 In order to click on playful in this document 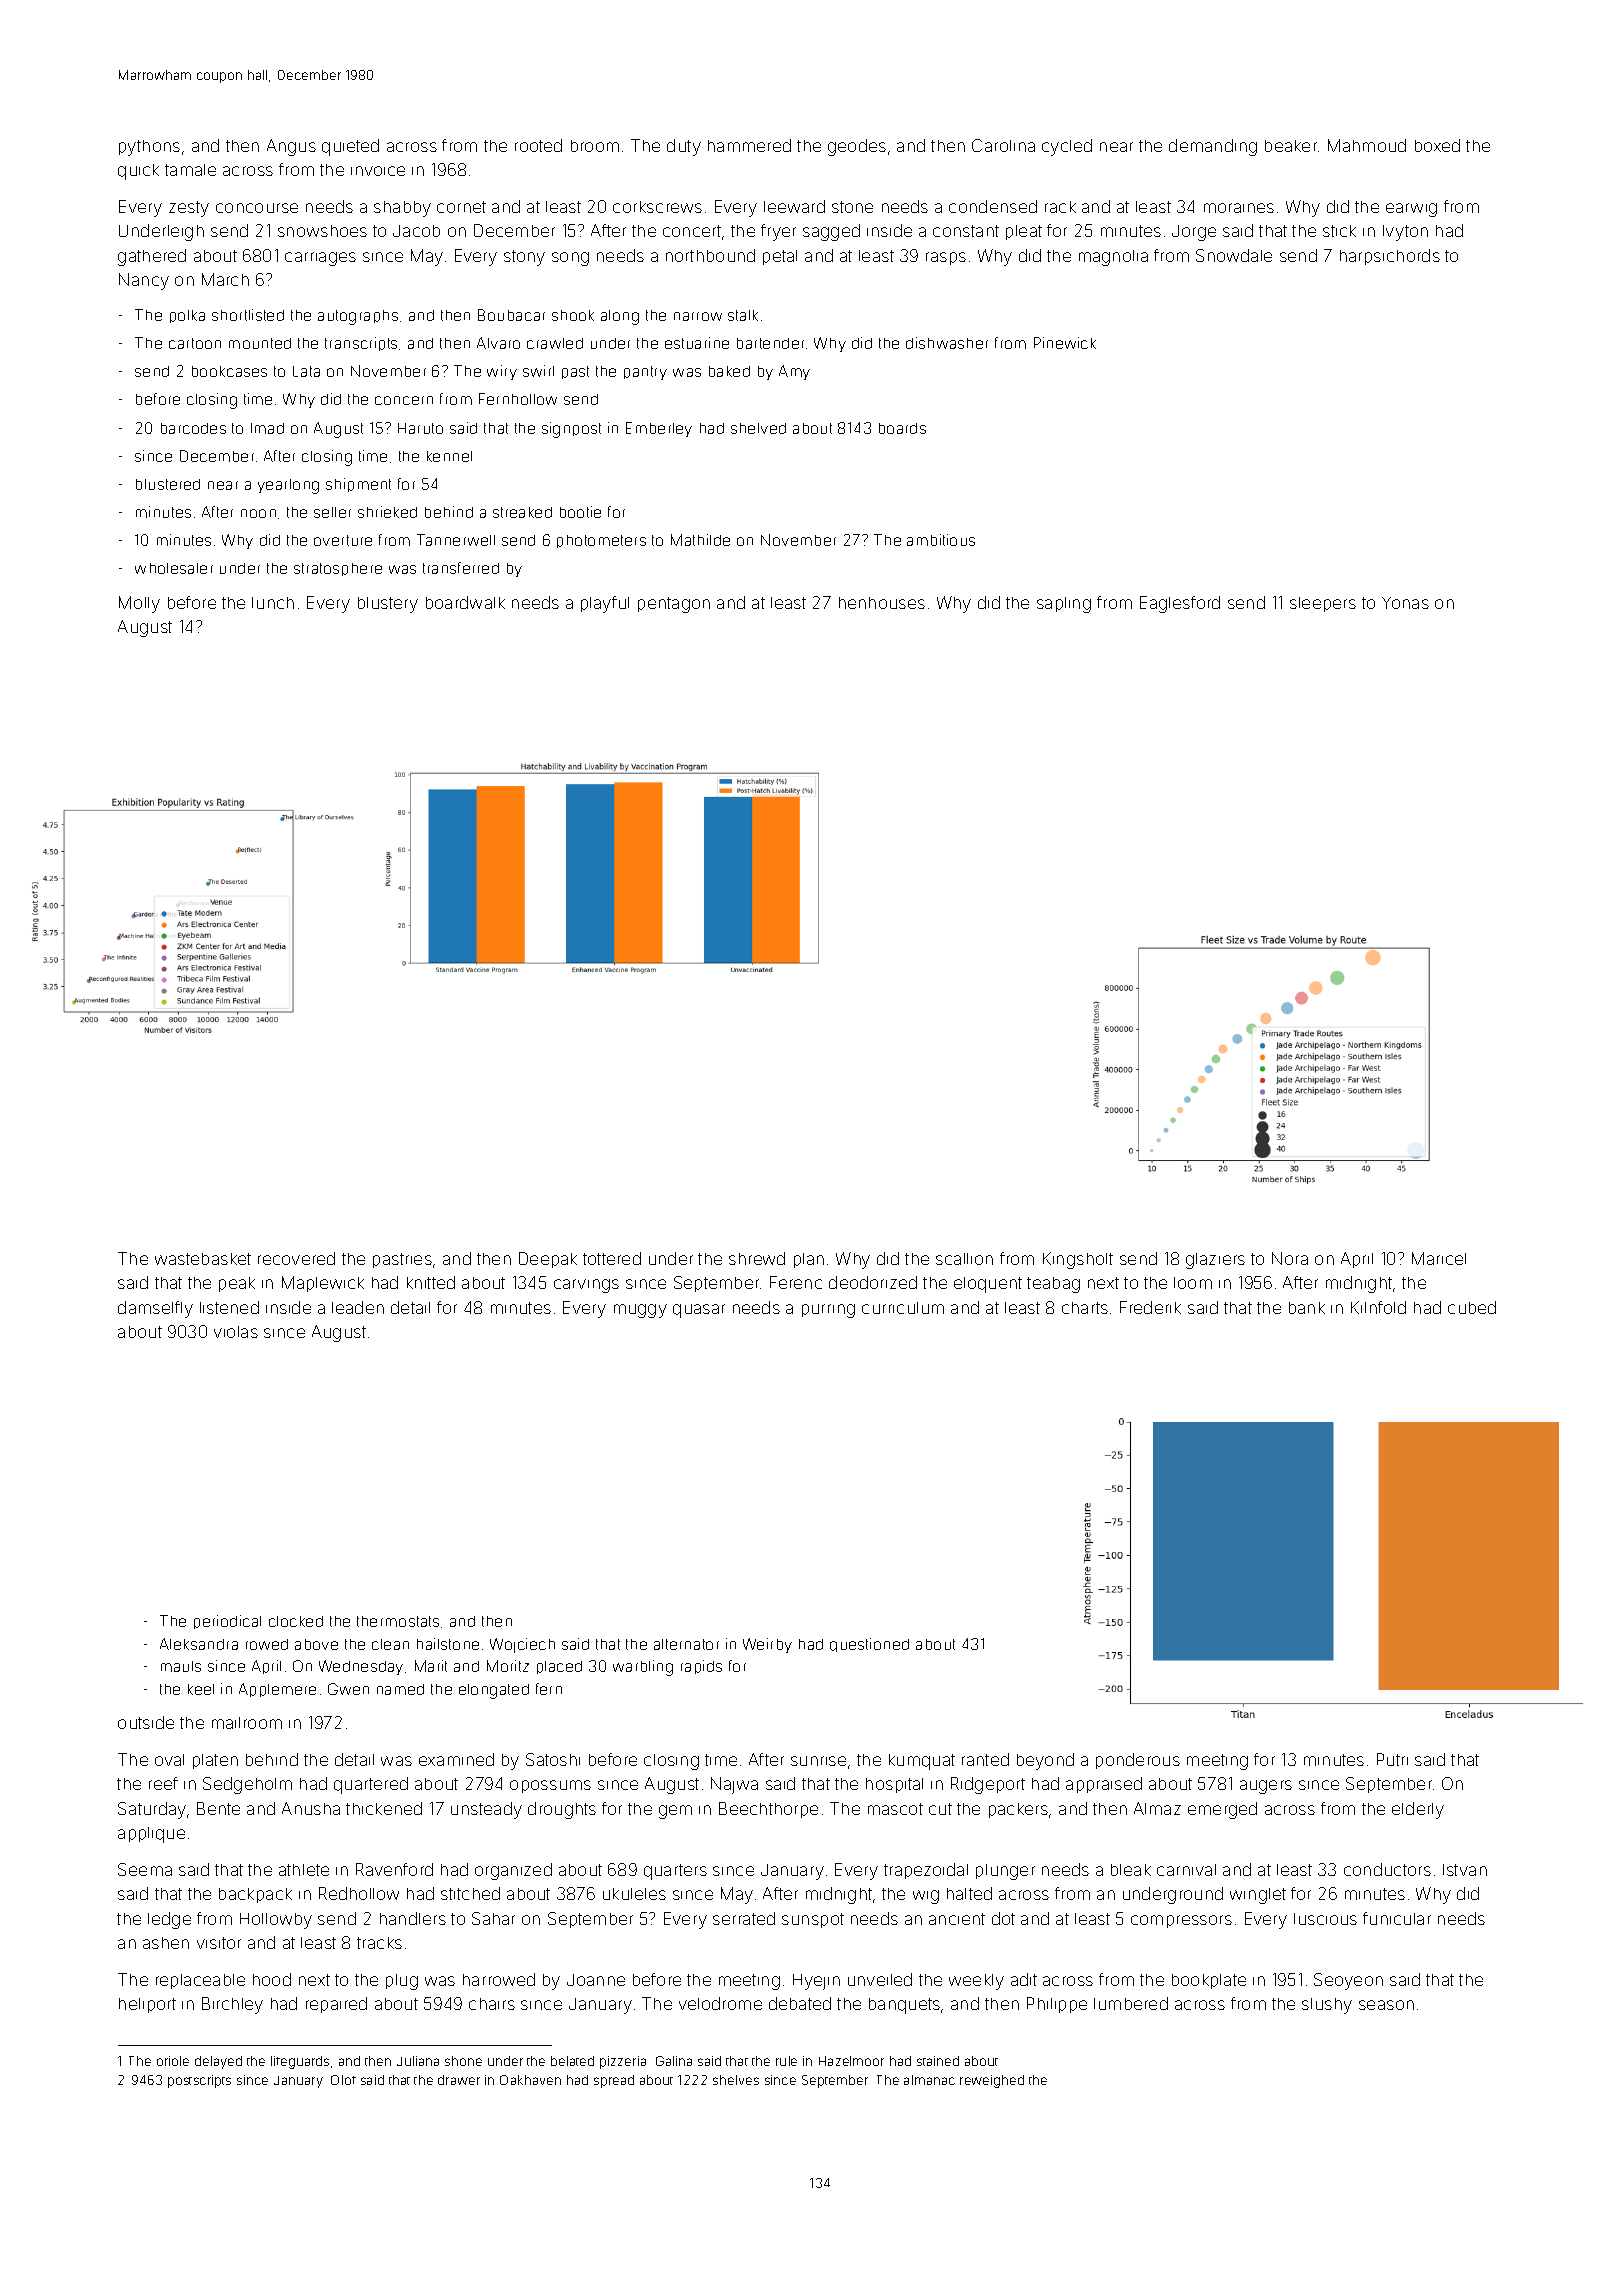, I will do `click(605, 604)`.
